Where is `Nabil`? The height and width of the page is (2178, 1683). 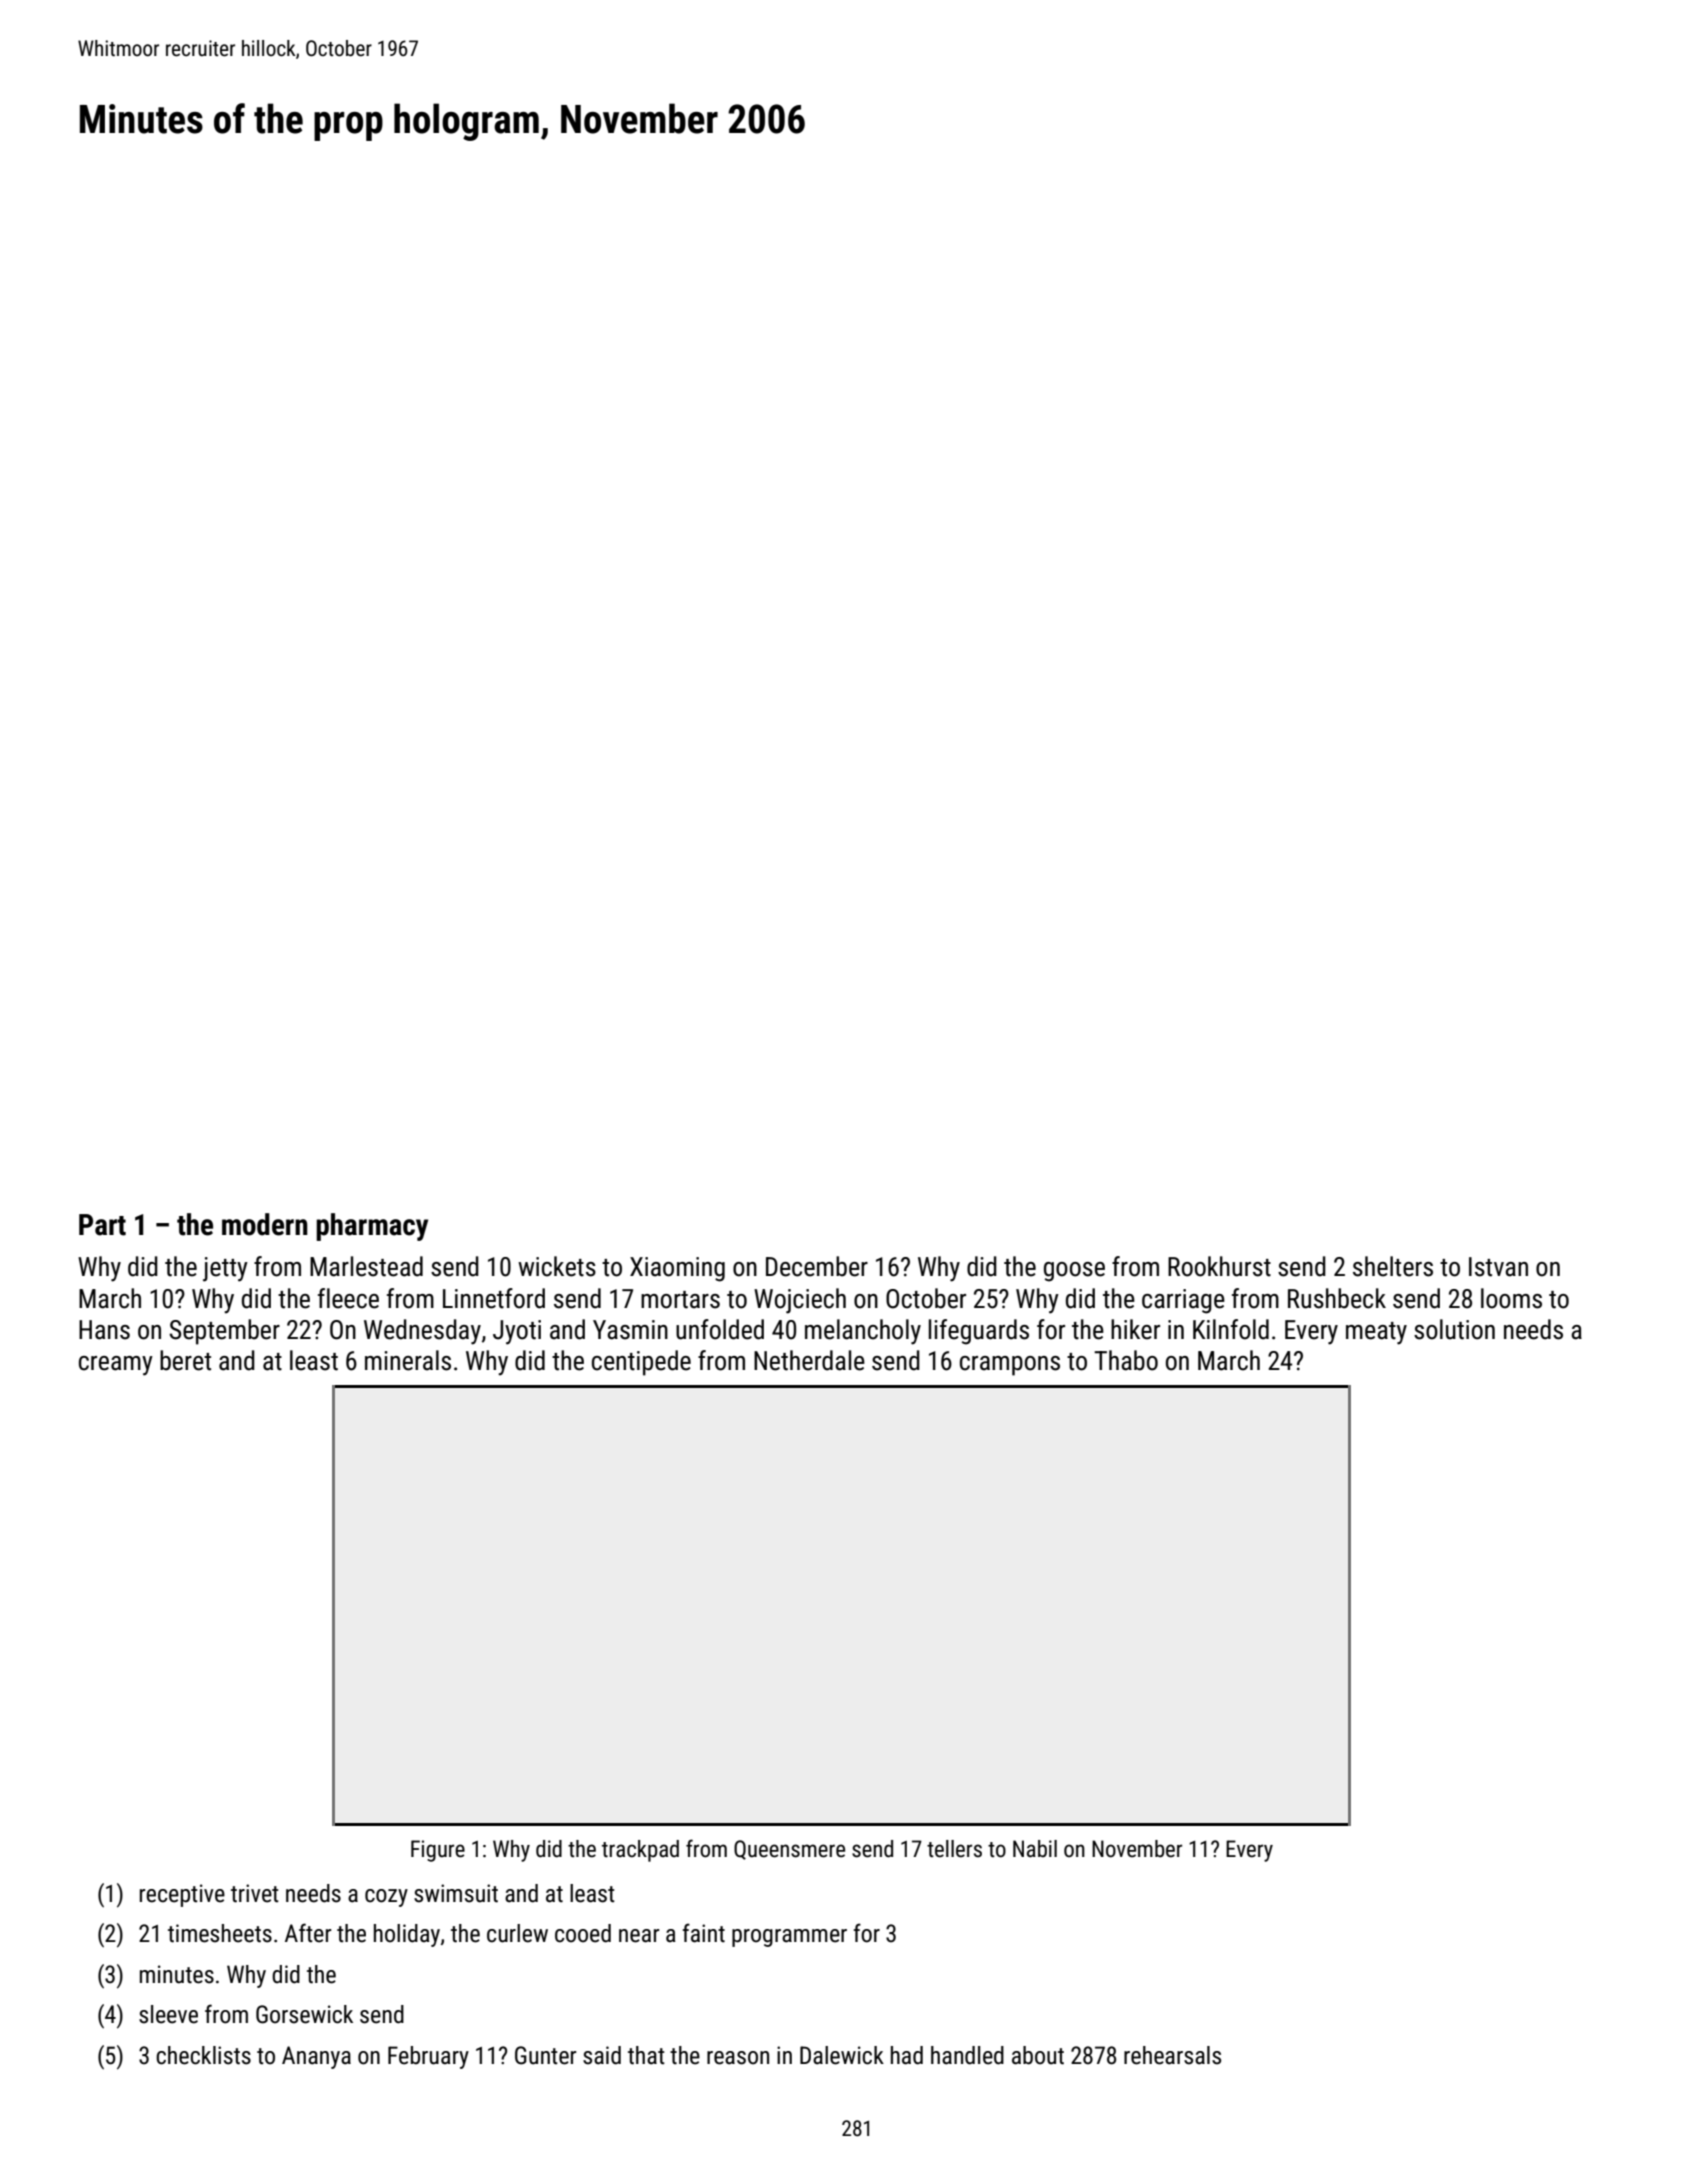
Nabil is located at coordinates (1035, 1849).
